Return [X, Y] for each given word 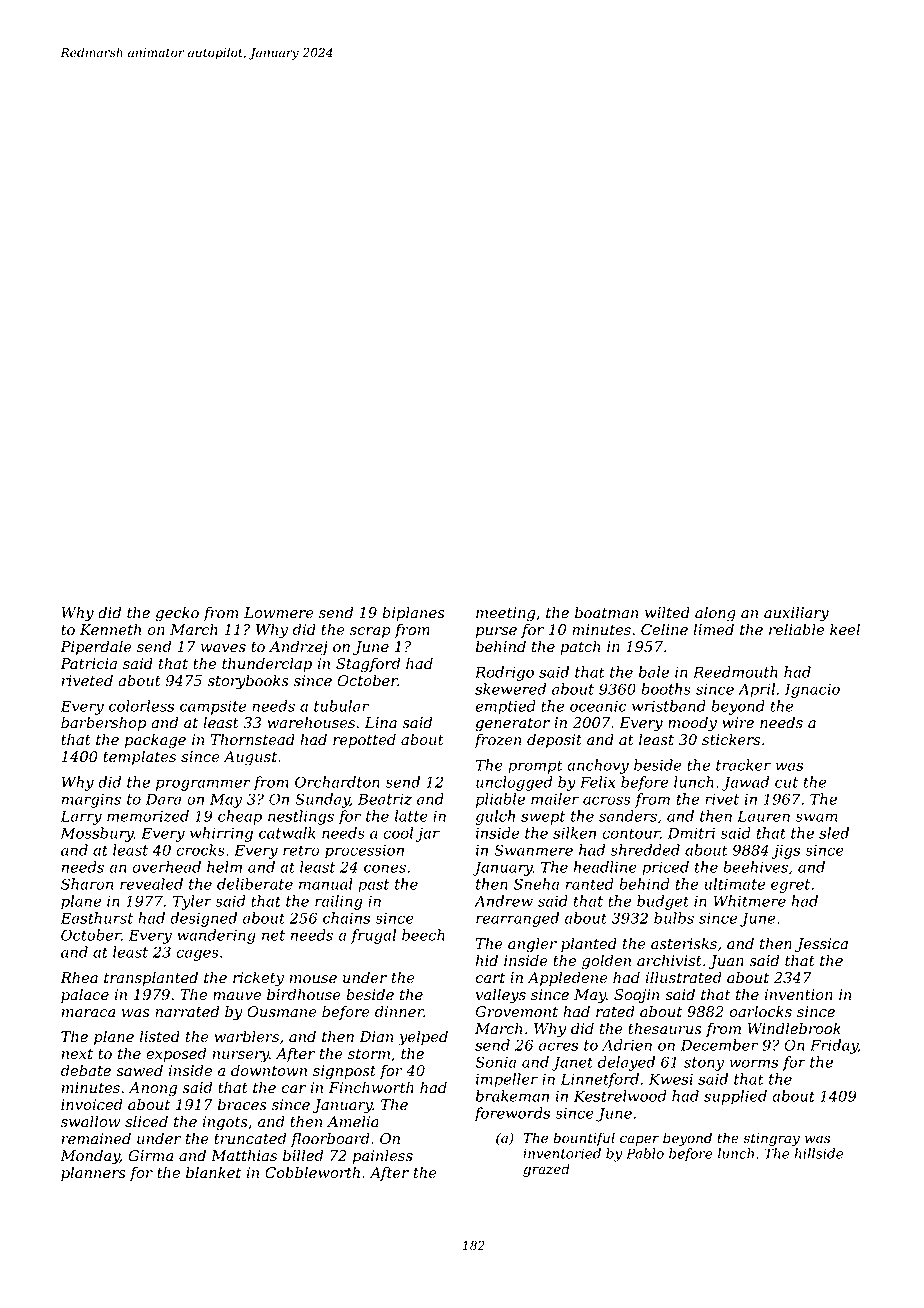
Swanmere [533, 850]
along [715, 614]
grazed [546, 1170]
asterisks [684, 943]
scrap [370, 632]
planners [93, 1173]
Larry [81, 817]
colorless [141, 706]
